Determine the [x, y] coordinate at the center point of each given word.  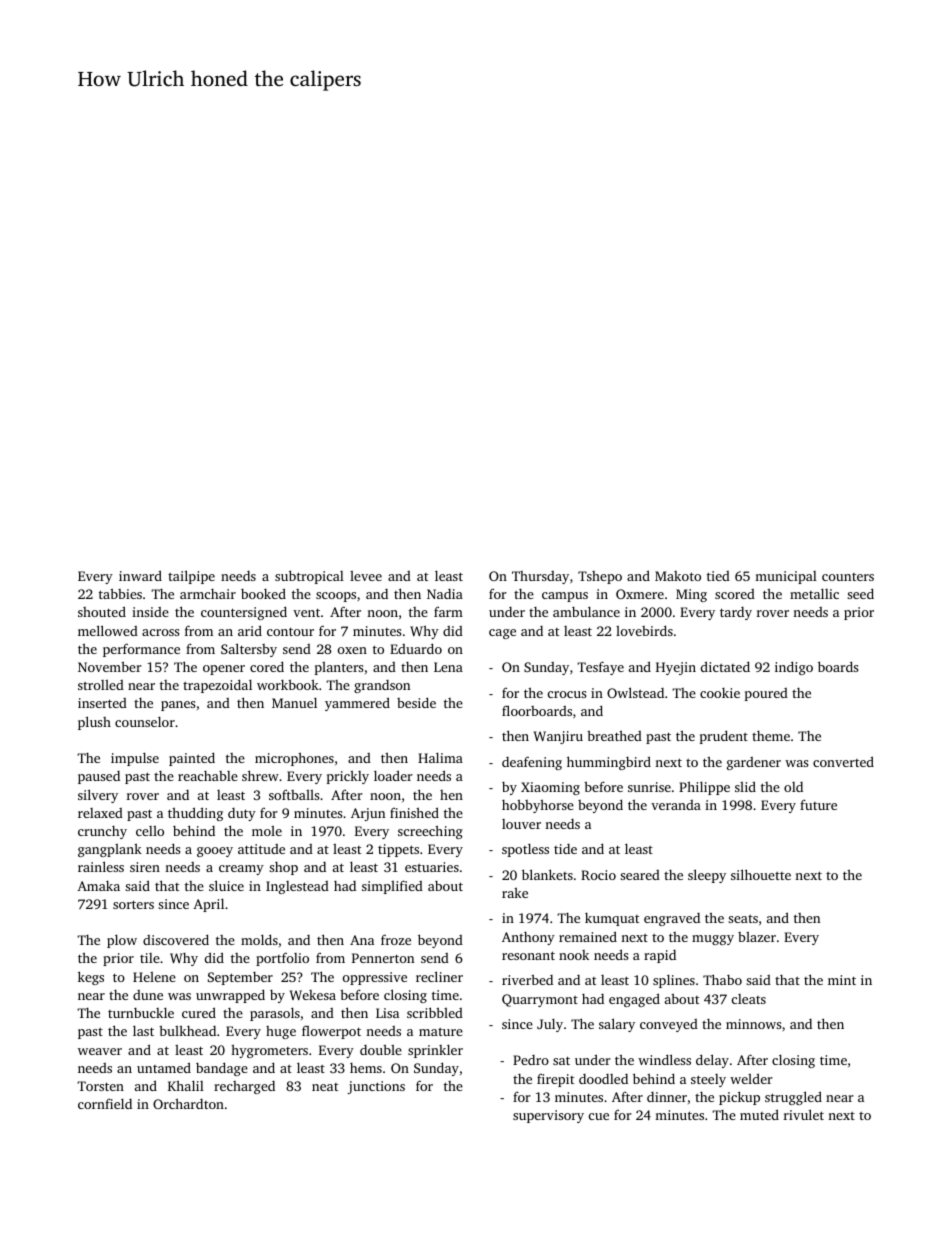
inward [140, 575]
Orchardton [188, 1103]
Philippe [704, 788]
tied [718, 576]
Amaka [98, 886]
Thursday [540, 577]
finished [414, 812]
